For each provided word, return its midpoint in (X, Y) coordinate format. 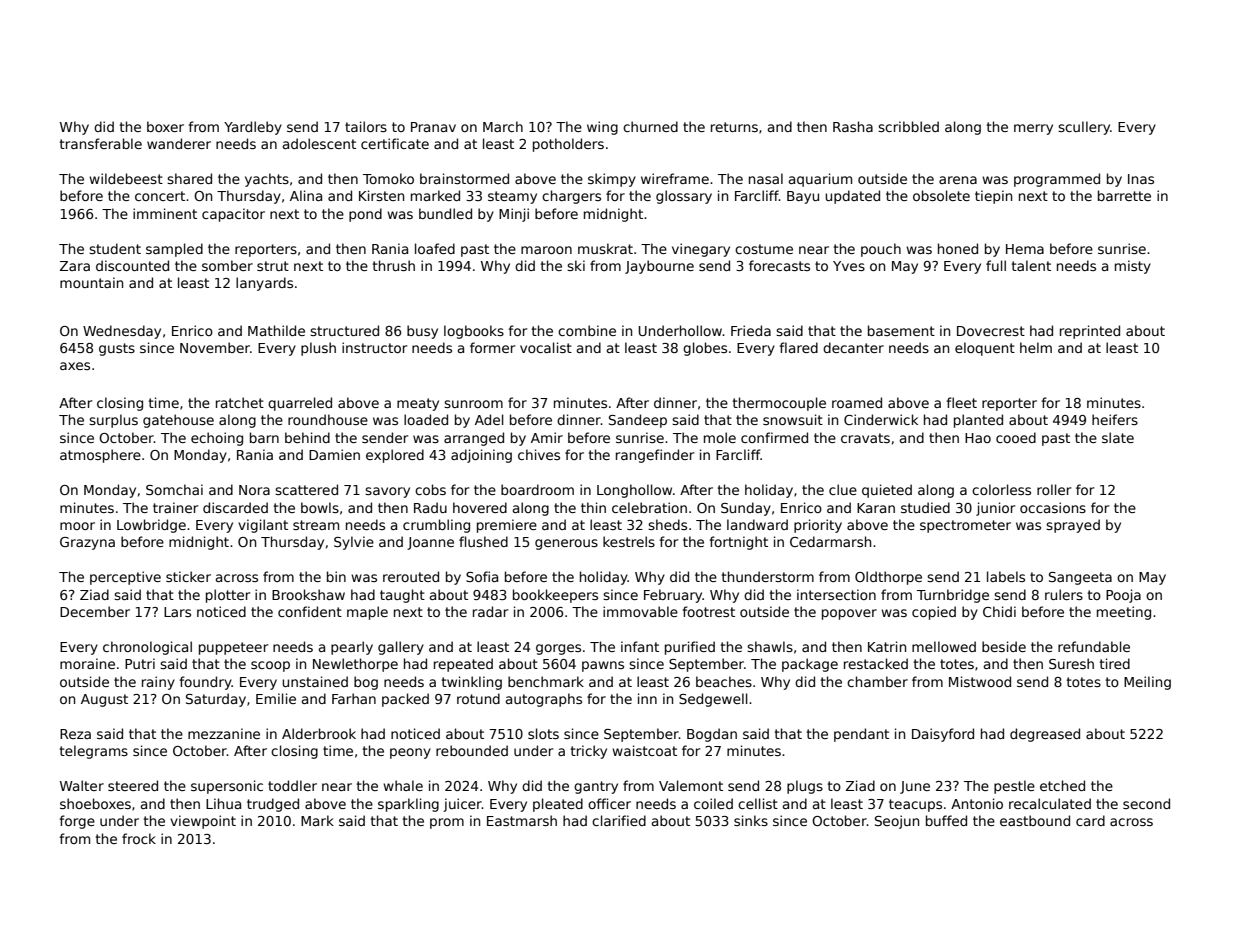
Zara (75, 266)
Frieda (751, 330)
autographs (544, 700)
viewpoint (203, 822)
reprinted (1090, 332)
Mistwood (980, 681)
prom (447, 823)
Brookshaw (308, 594)
